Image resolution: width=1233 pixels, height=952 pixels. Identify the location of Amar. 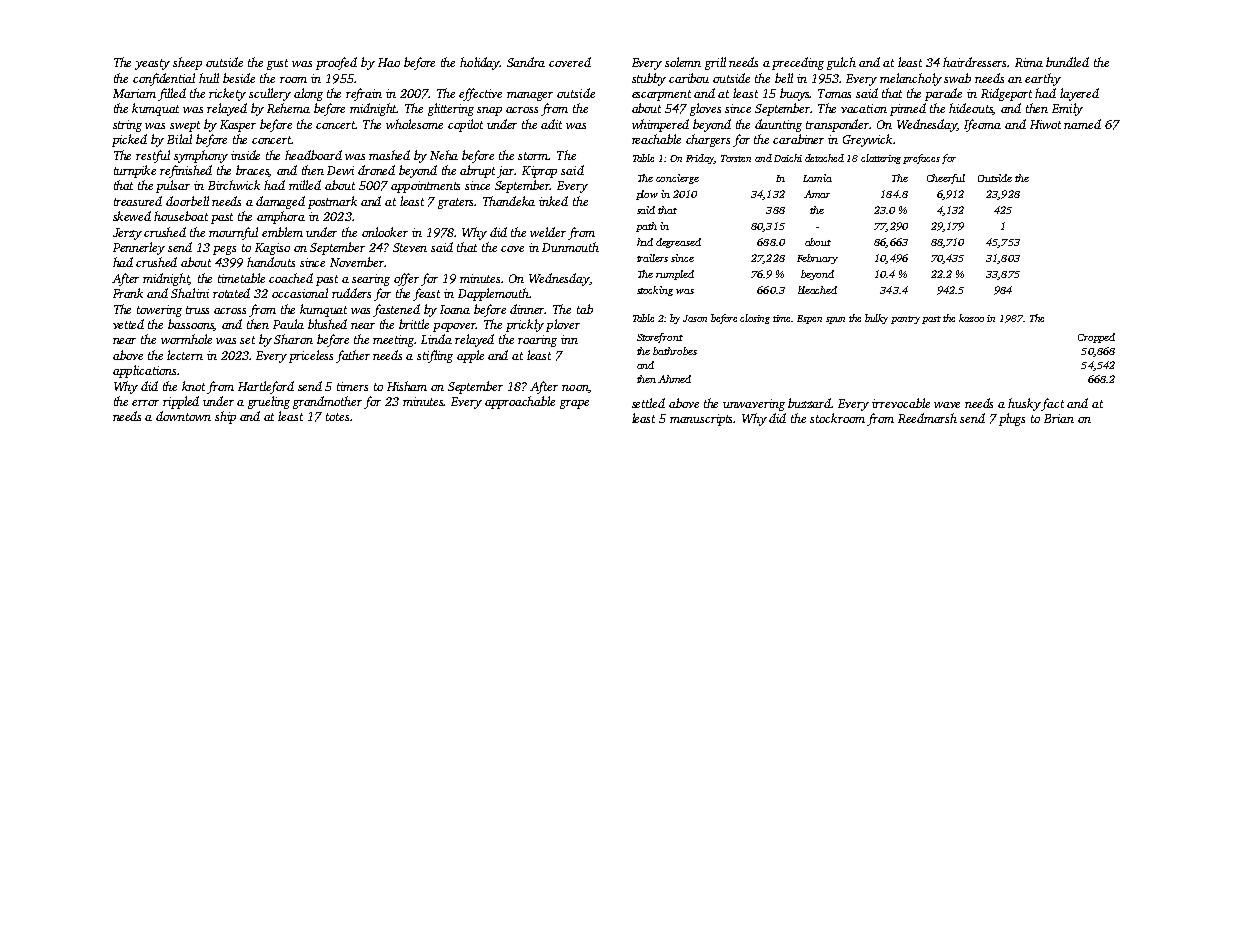
(817, 194).
